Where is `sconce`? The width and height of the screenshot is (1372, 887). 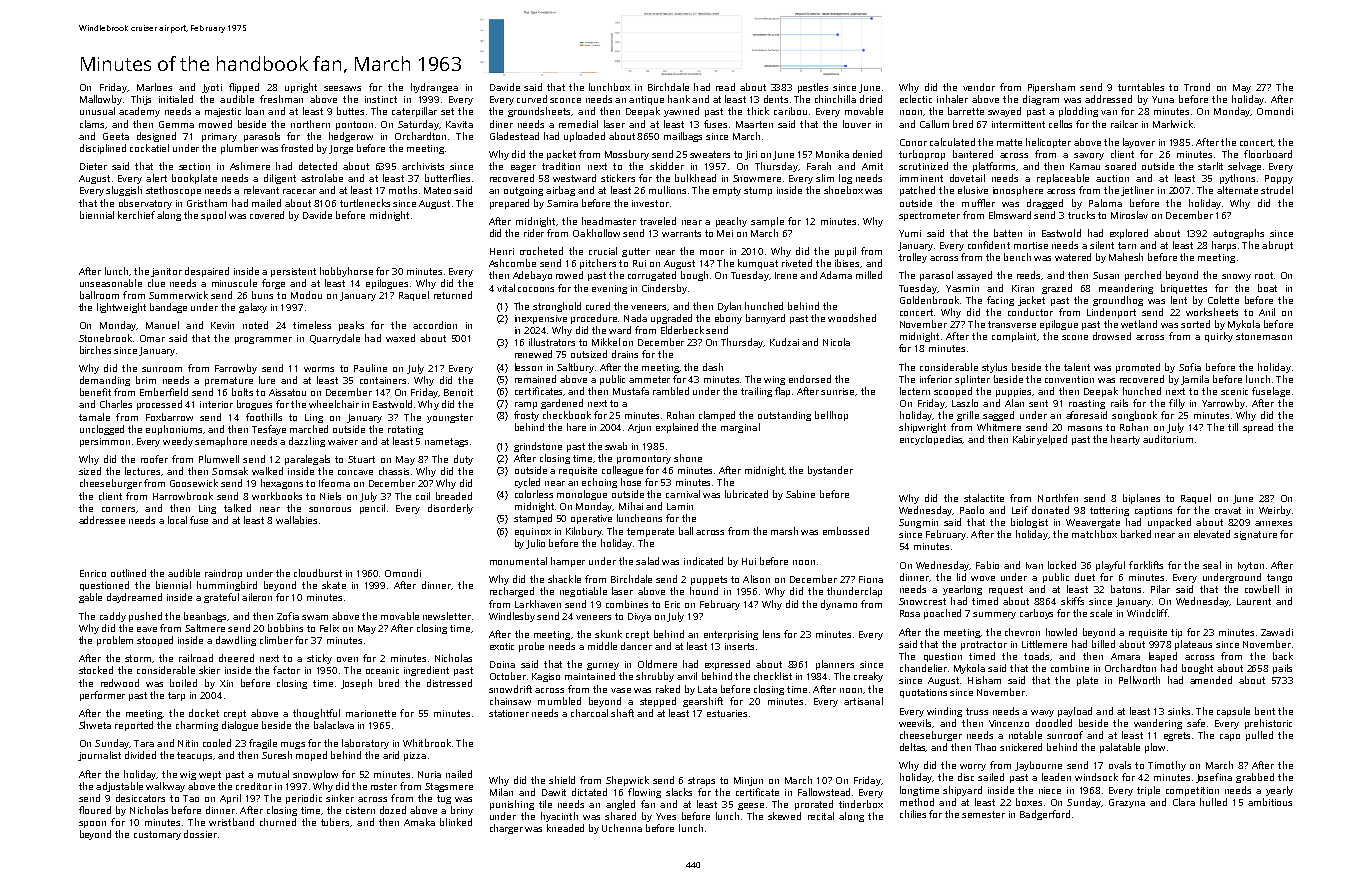 sconce is located at coordinates (565, 100).
